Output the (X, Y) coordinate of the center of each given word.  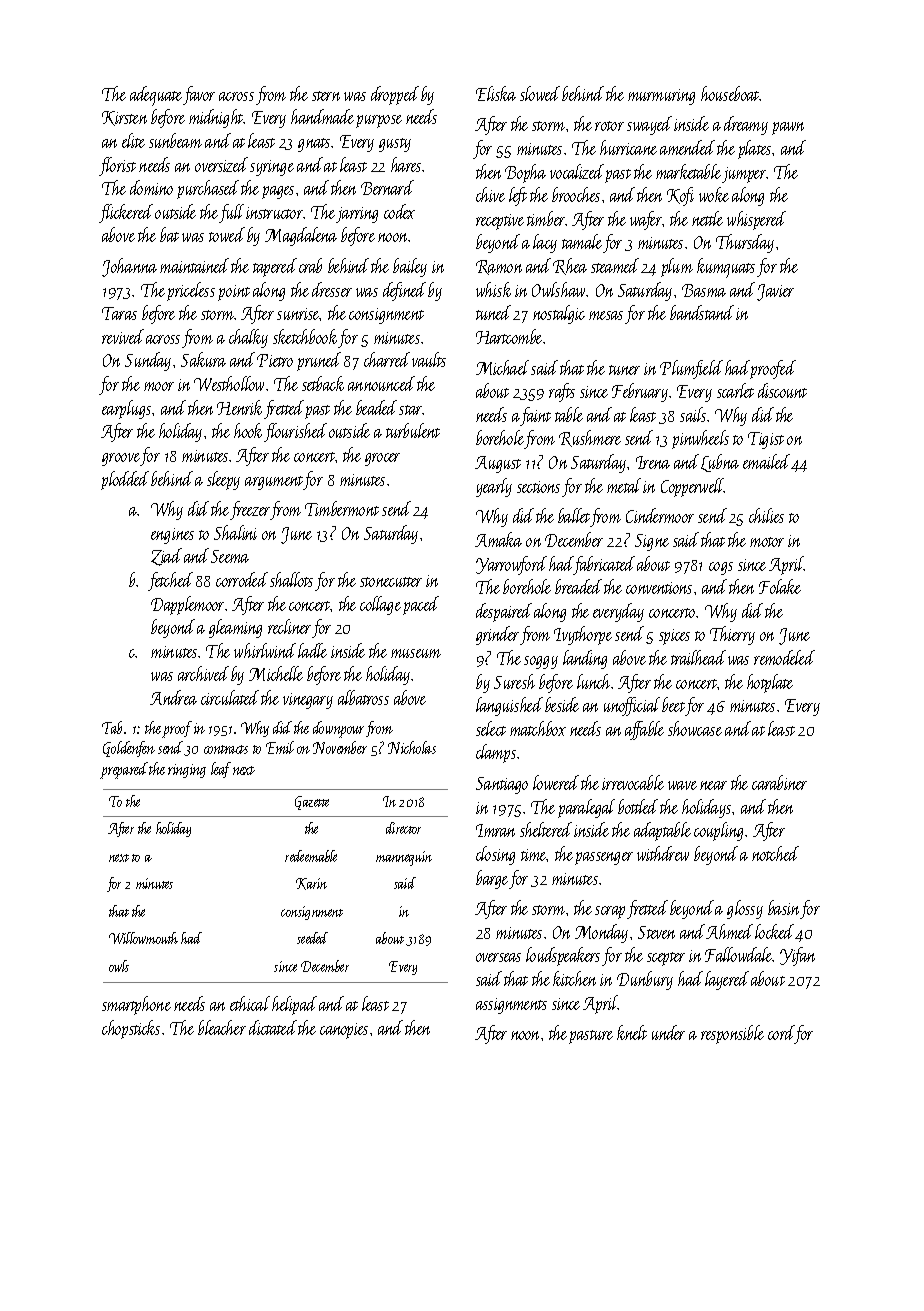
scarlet (735, 390)
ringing (187, 771)
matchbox (538, 728)
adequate (156, 96)
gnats (314, 145)
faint (535, 416)
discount (782, 390)
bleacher (222, 1027)
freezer (250, 510)
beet (673, 704)
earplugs (126, 409)
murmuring (661, 97)
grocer (382, 459)
